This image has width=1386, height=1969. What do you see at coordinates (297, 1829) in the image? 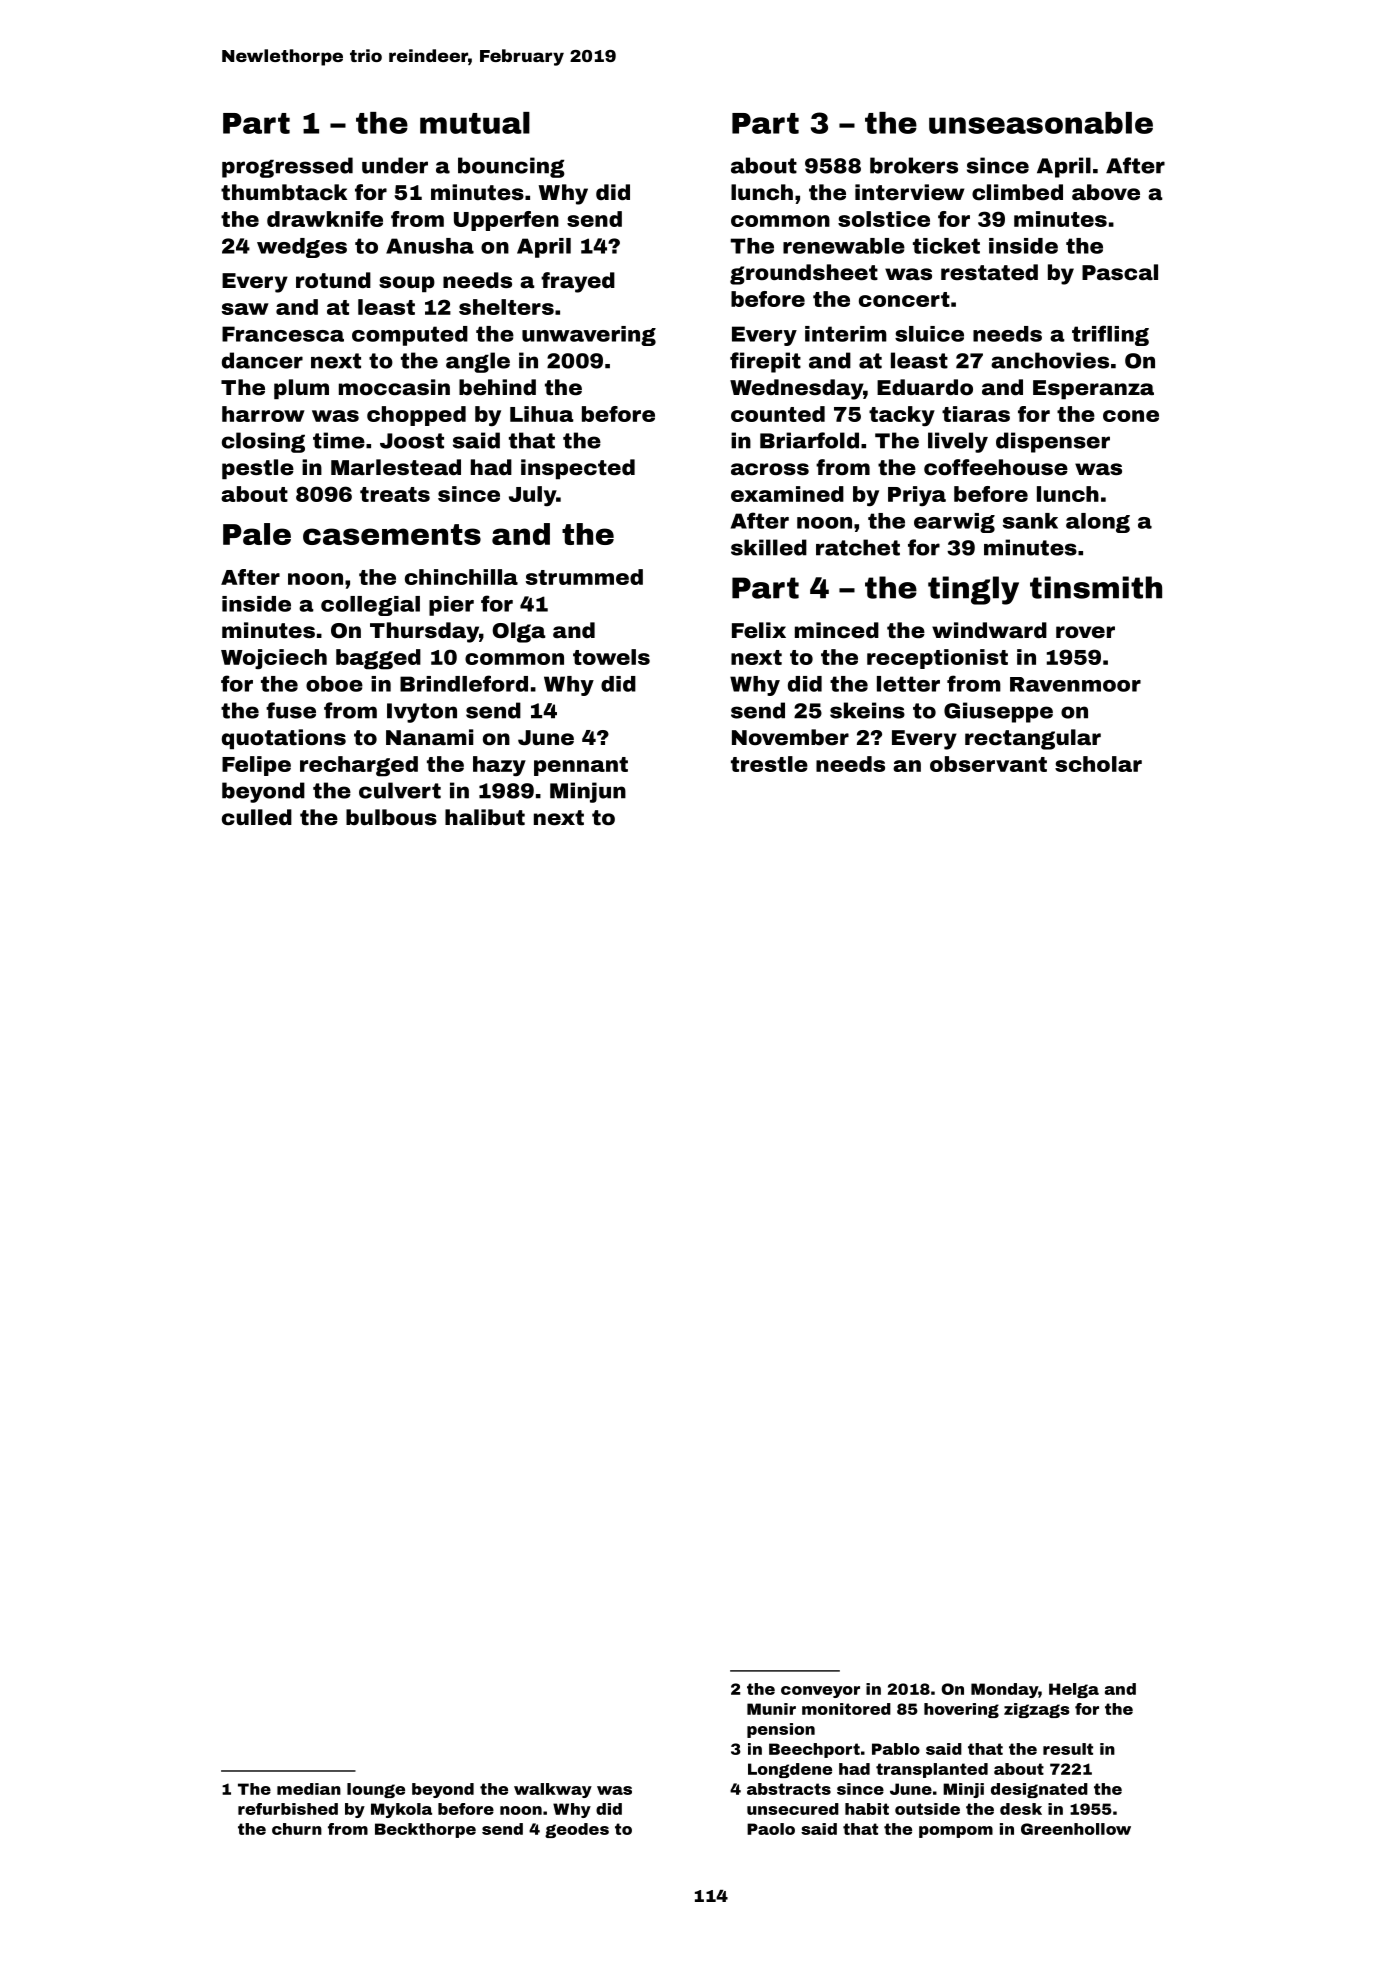
I see `churn` at bounding box center [297, 1829].
